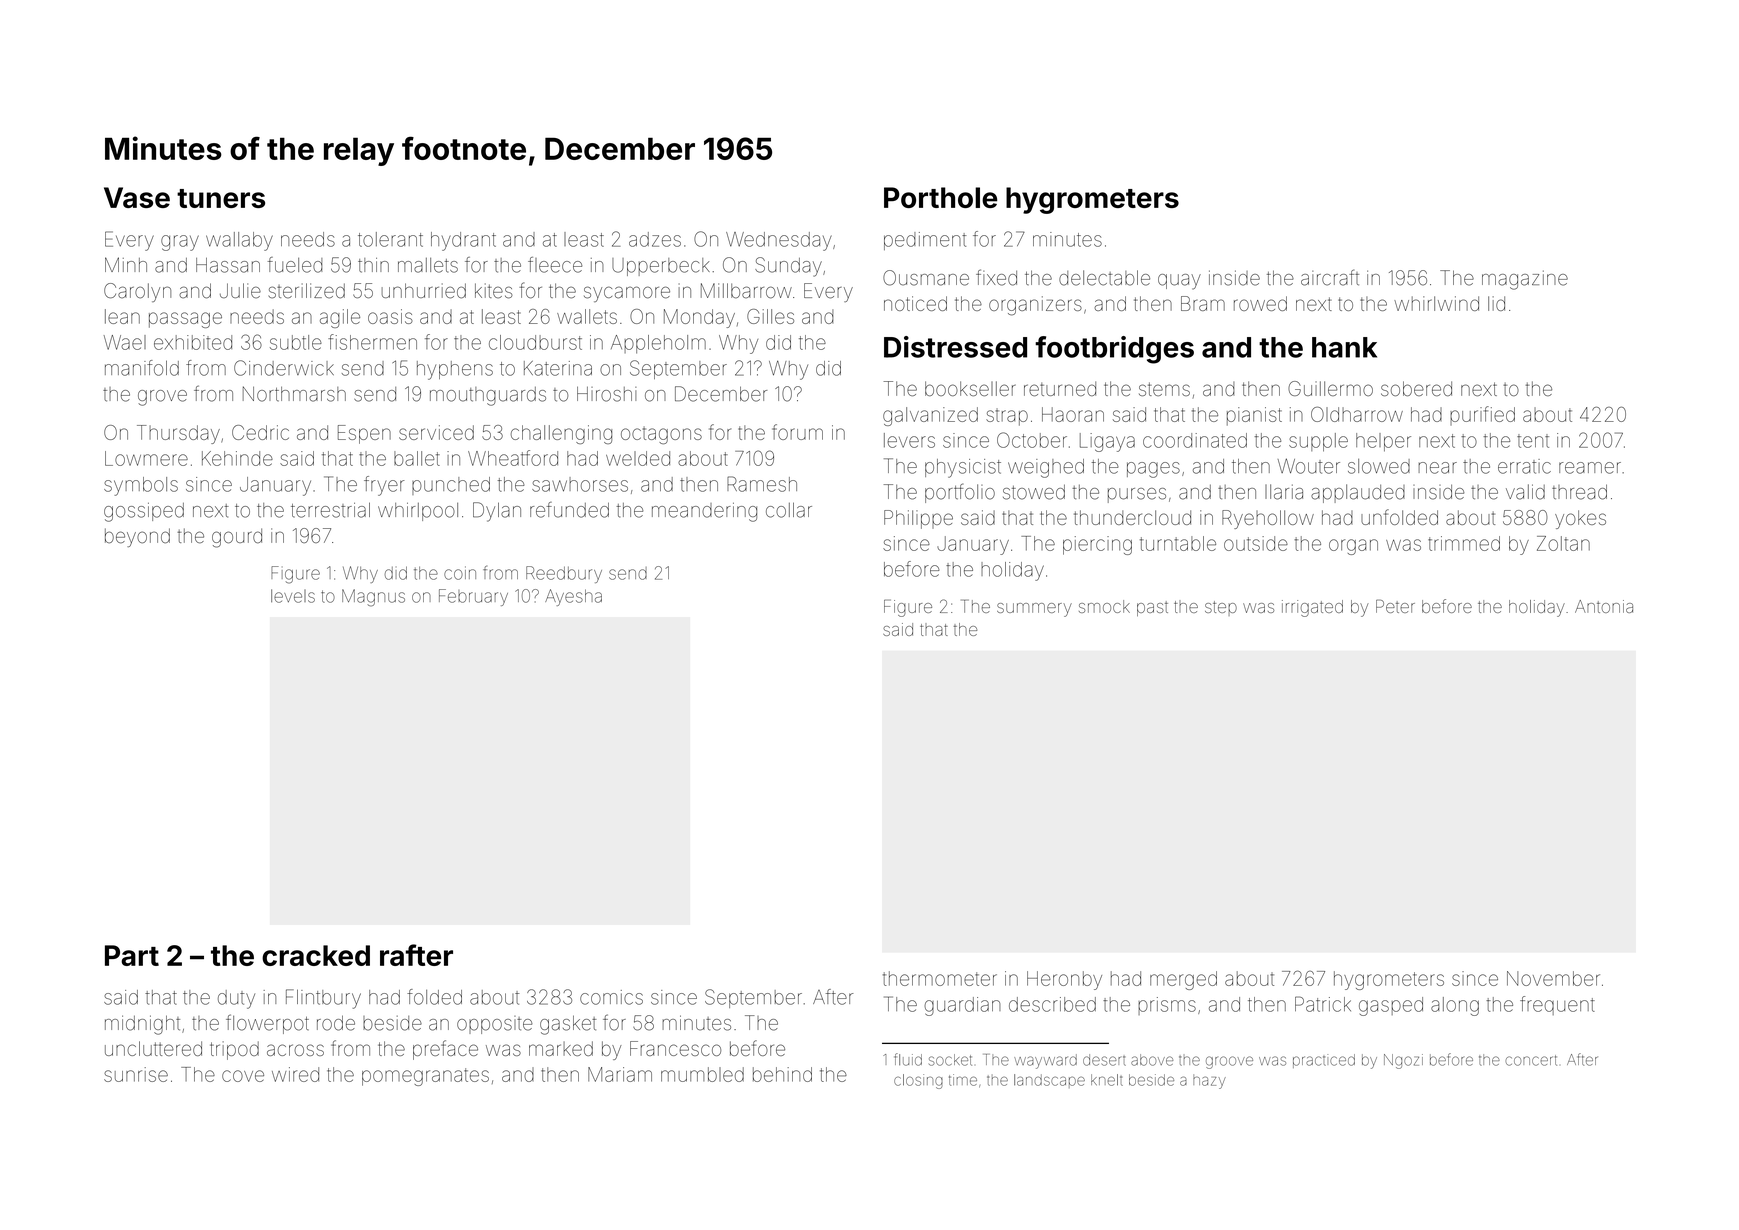  I want to click on summery, so click(1034, 610).
